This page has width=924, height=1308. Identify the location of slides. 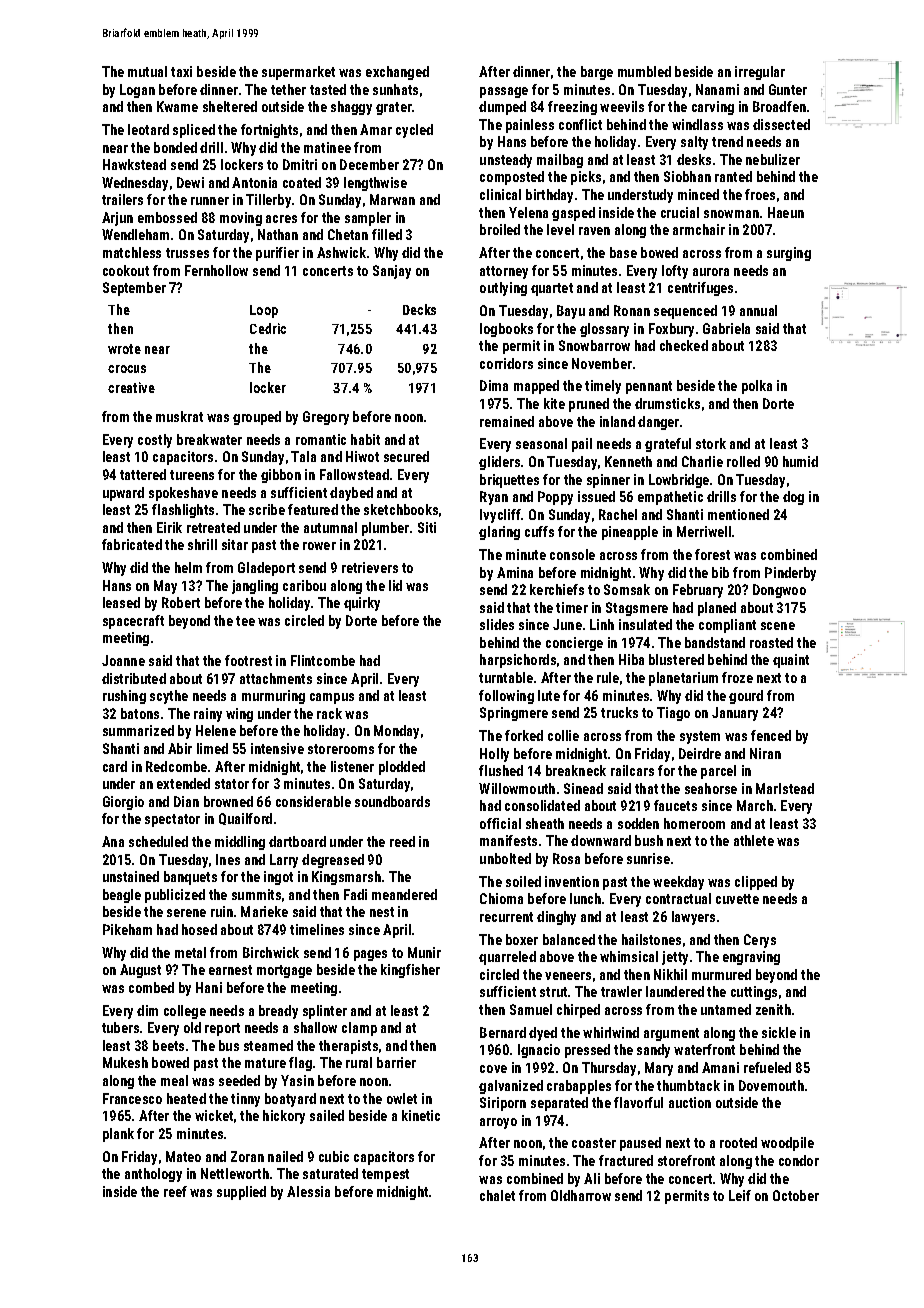
(497, 624).
